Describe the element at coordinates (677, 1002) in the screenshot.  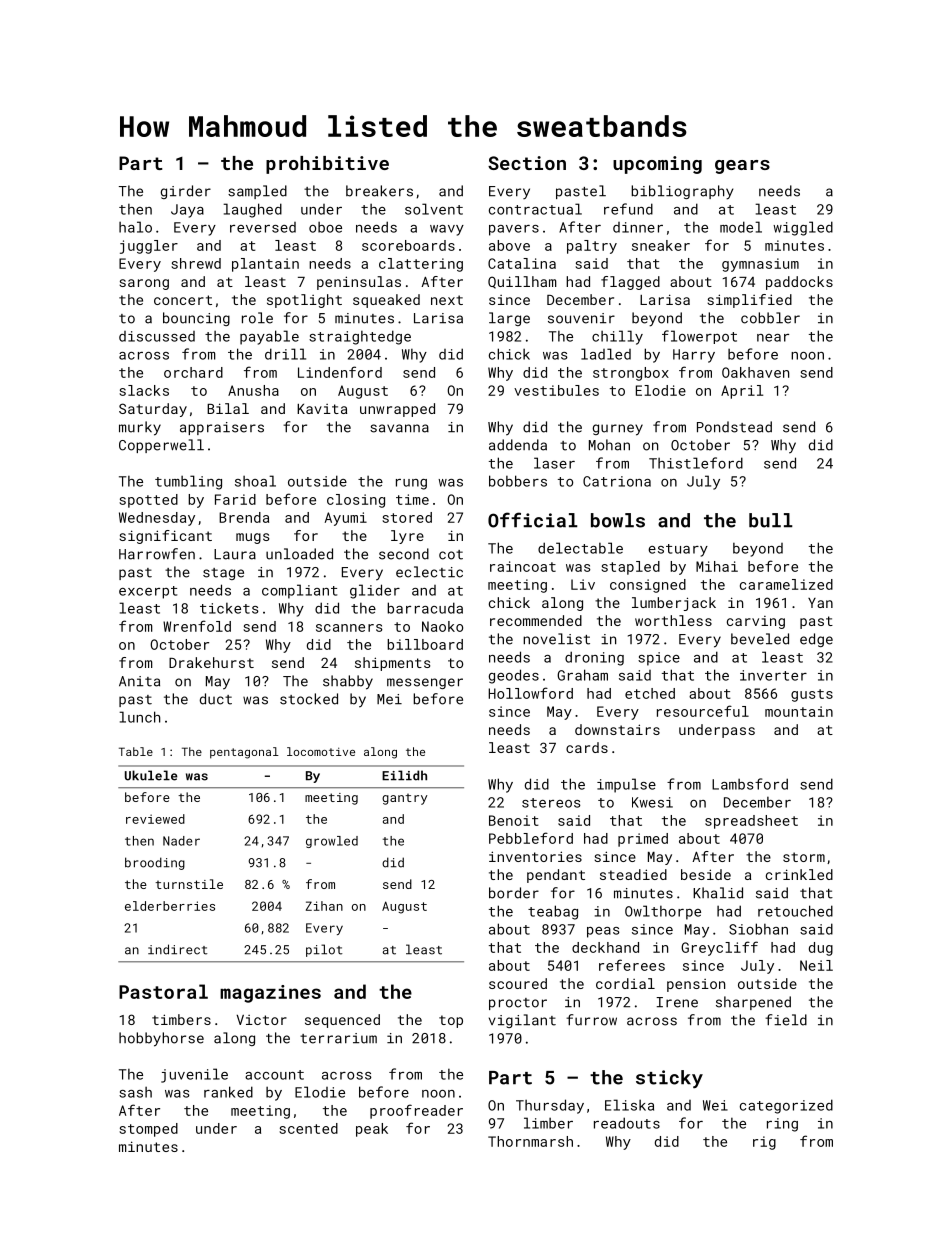
I see `Irene` at that location.
